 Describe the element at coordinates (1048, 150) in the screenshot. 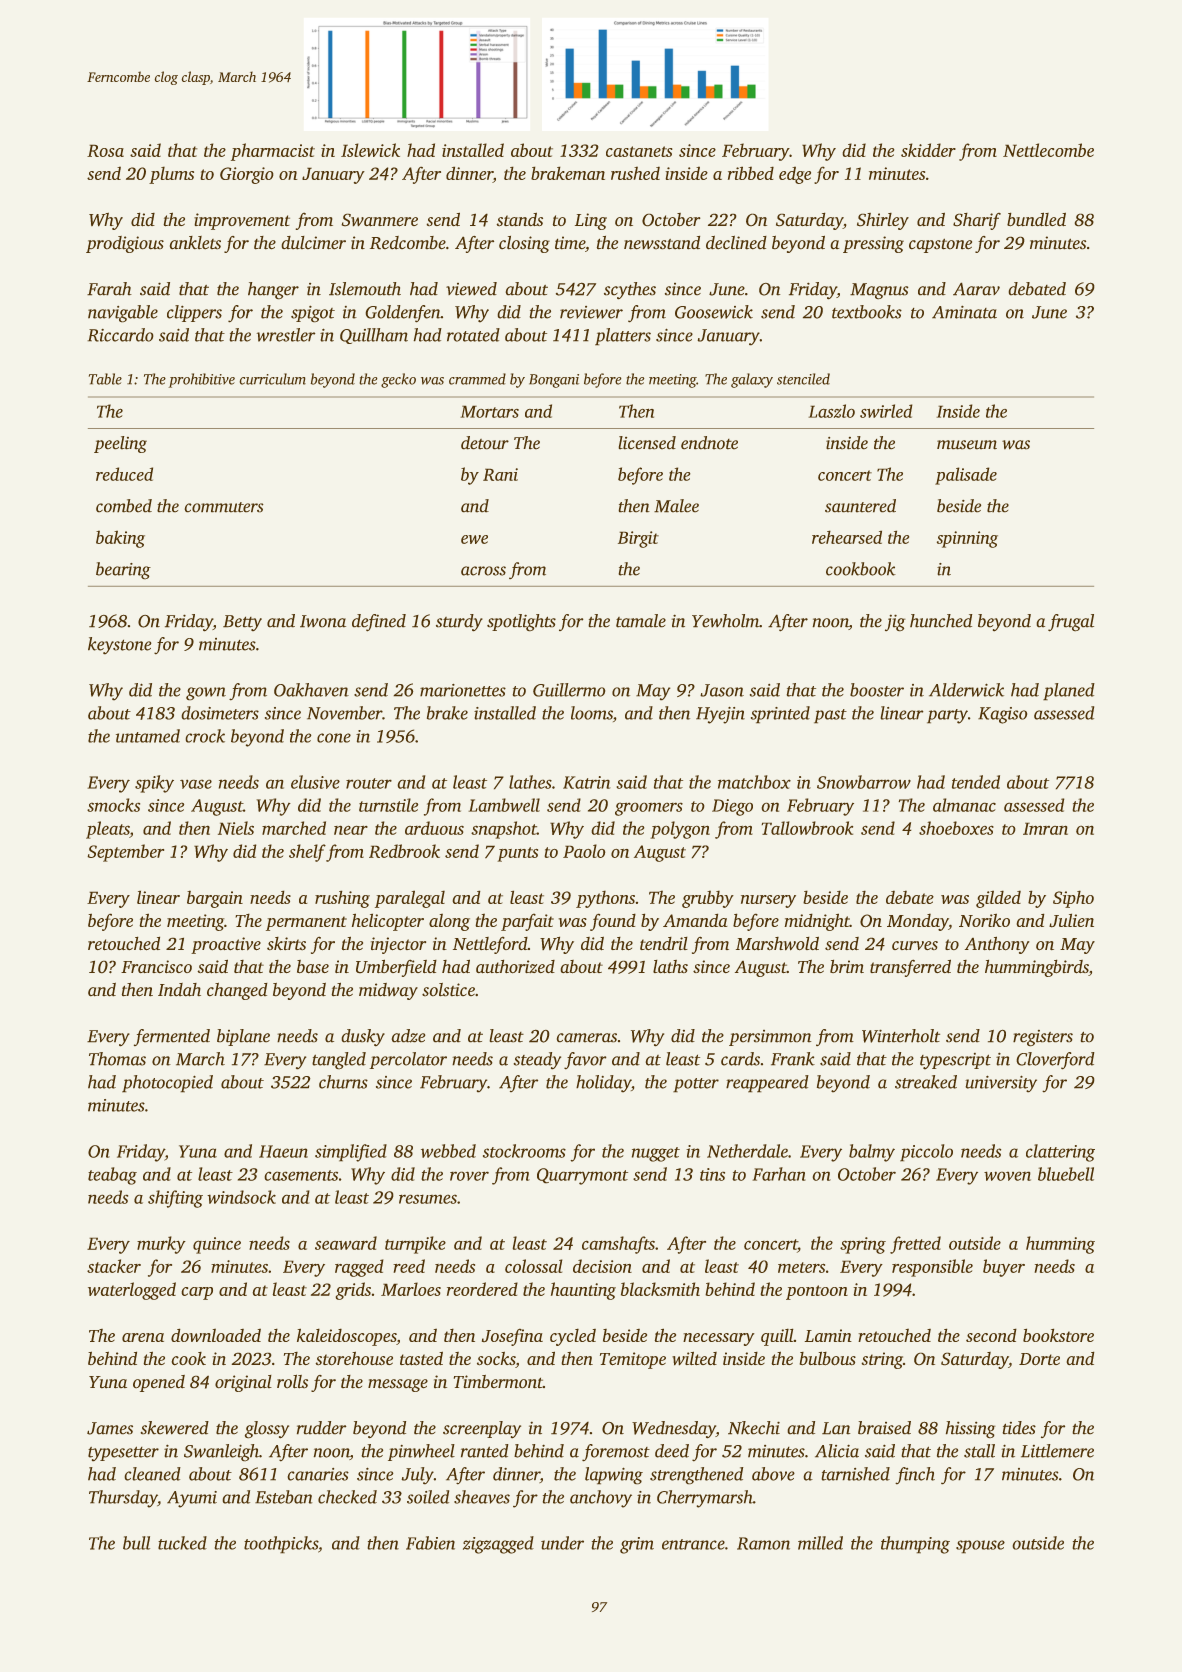

I see `Nettlecombe` at that location.
